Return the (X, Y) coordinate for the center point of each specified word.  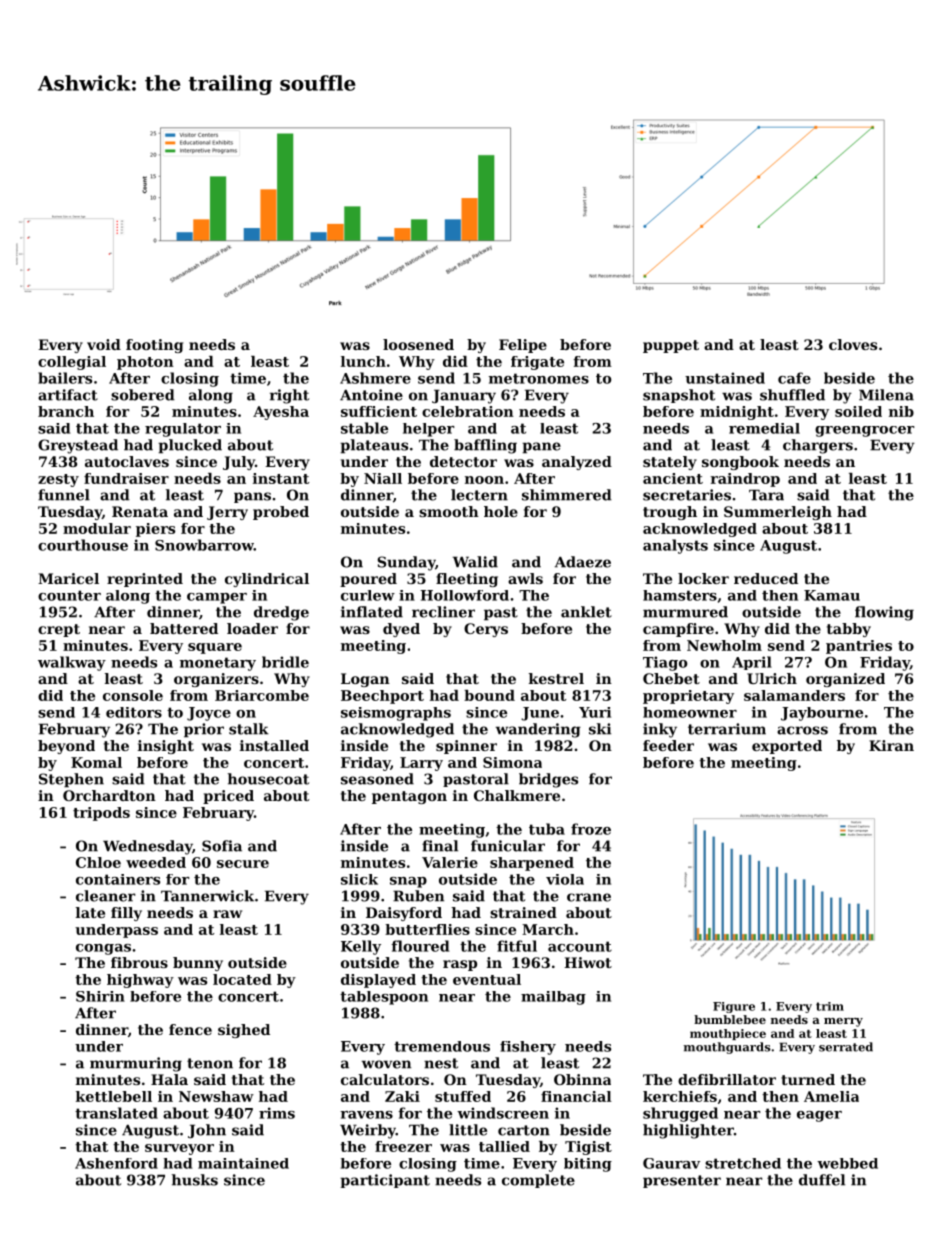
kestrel (556, 678)
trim (830, 1006)
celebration (468, 411)
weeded (156, 862)
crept (59, 630)
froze (591, 829)
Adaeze (583, 562)
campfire (678, 630)
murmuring (136, 1064)
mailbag (553, 998)
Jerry (227, 513)
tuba (547, 829)
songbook (740, 463)
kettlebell (114, 1096)
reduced (766, 578)
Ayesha (281, 413)
